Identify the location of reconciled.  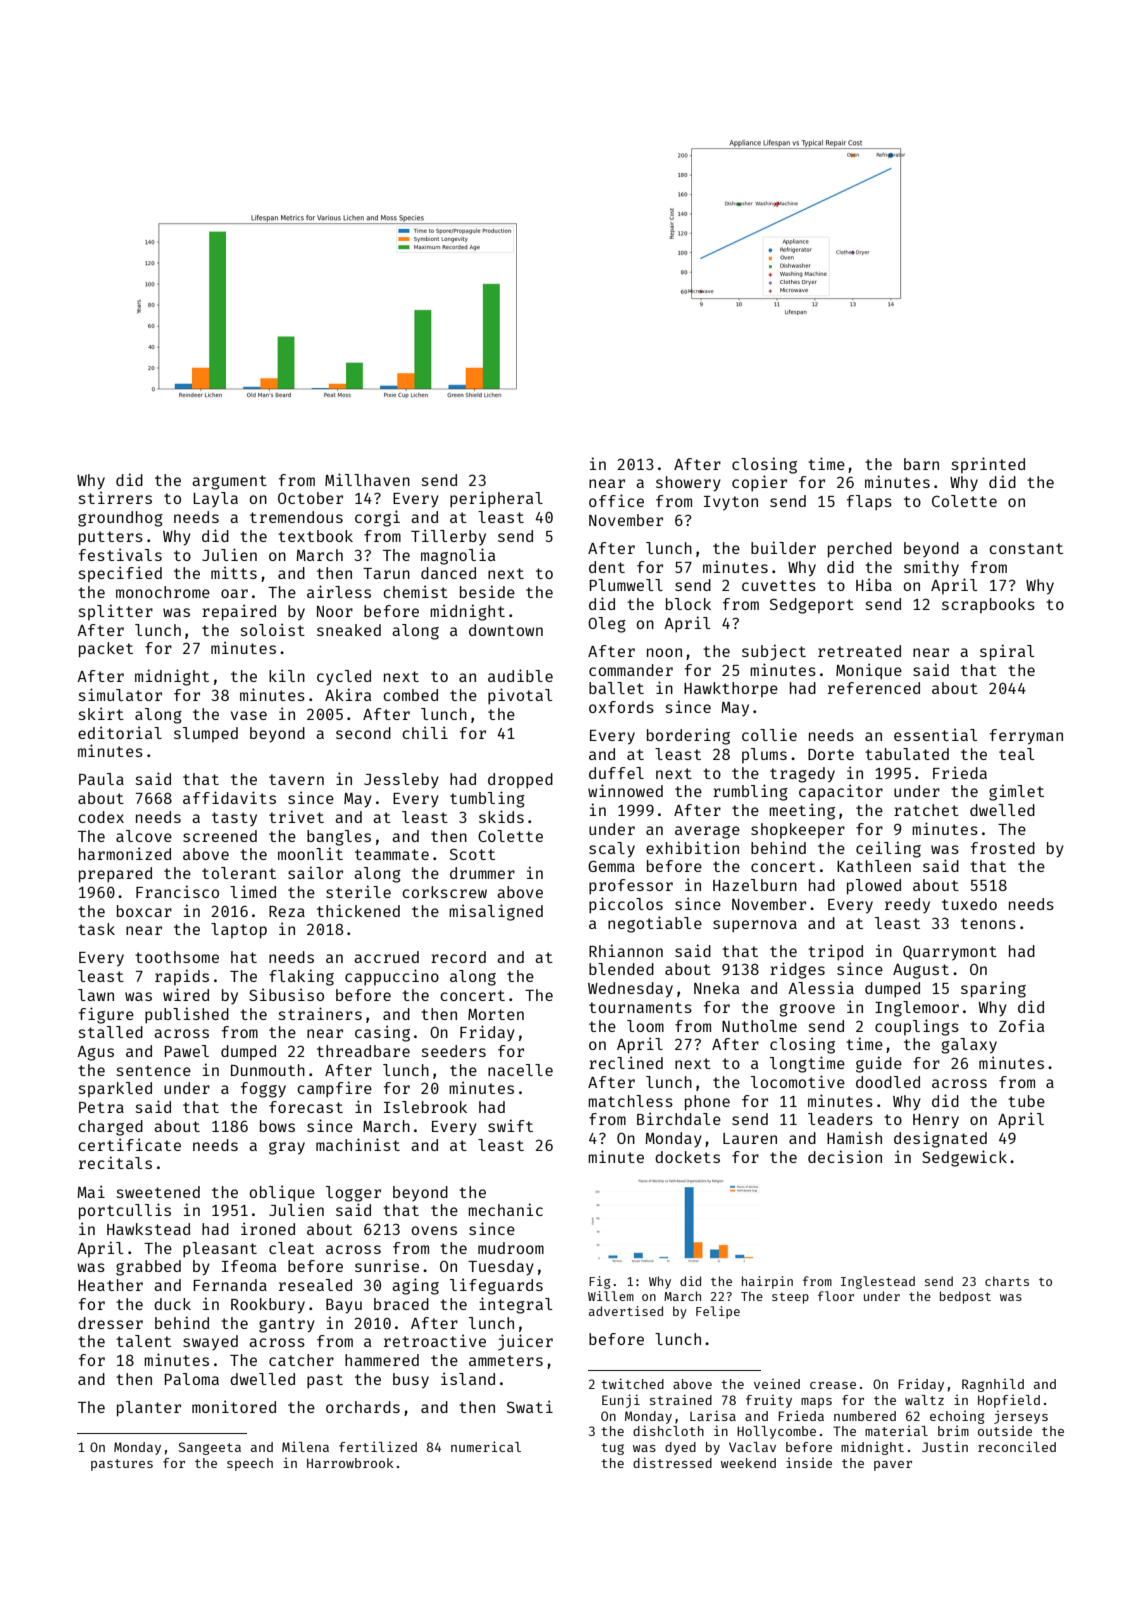
(1017, 1447).
